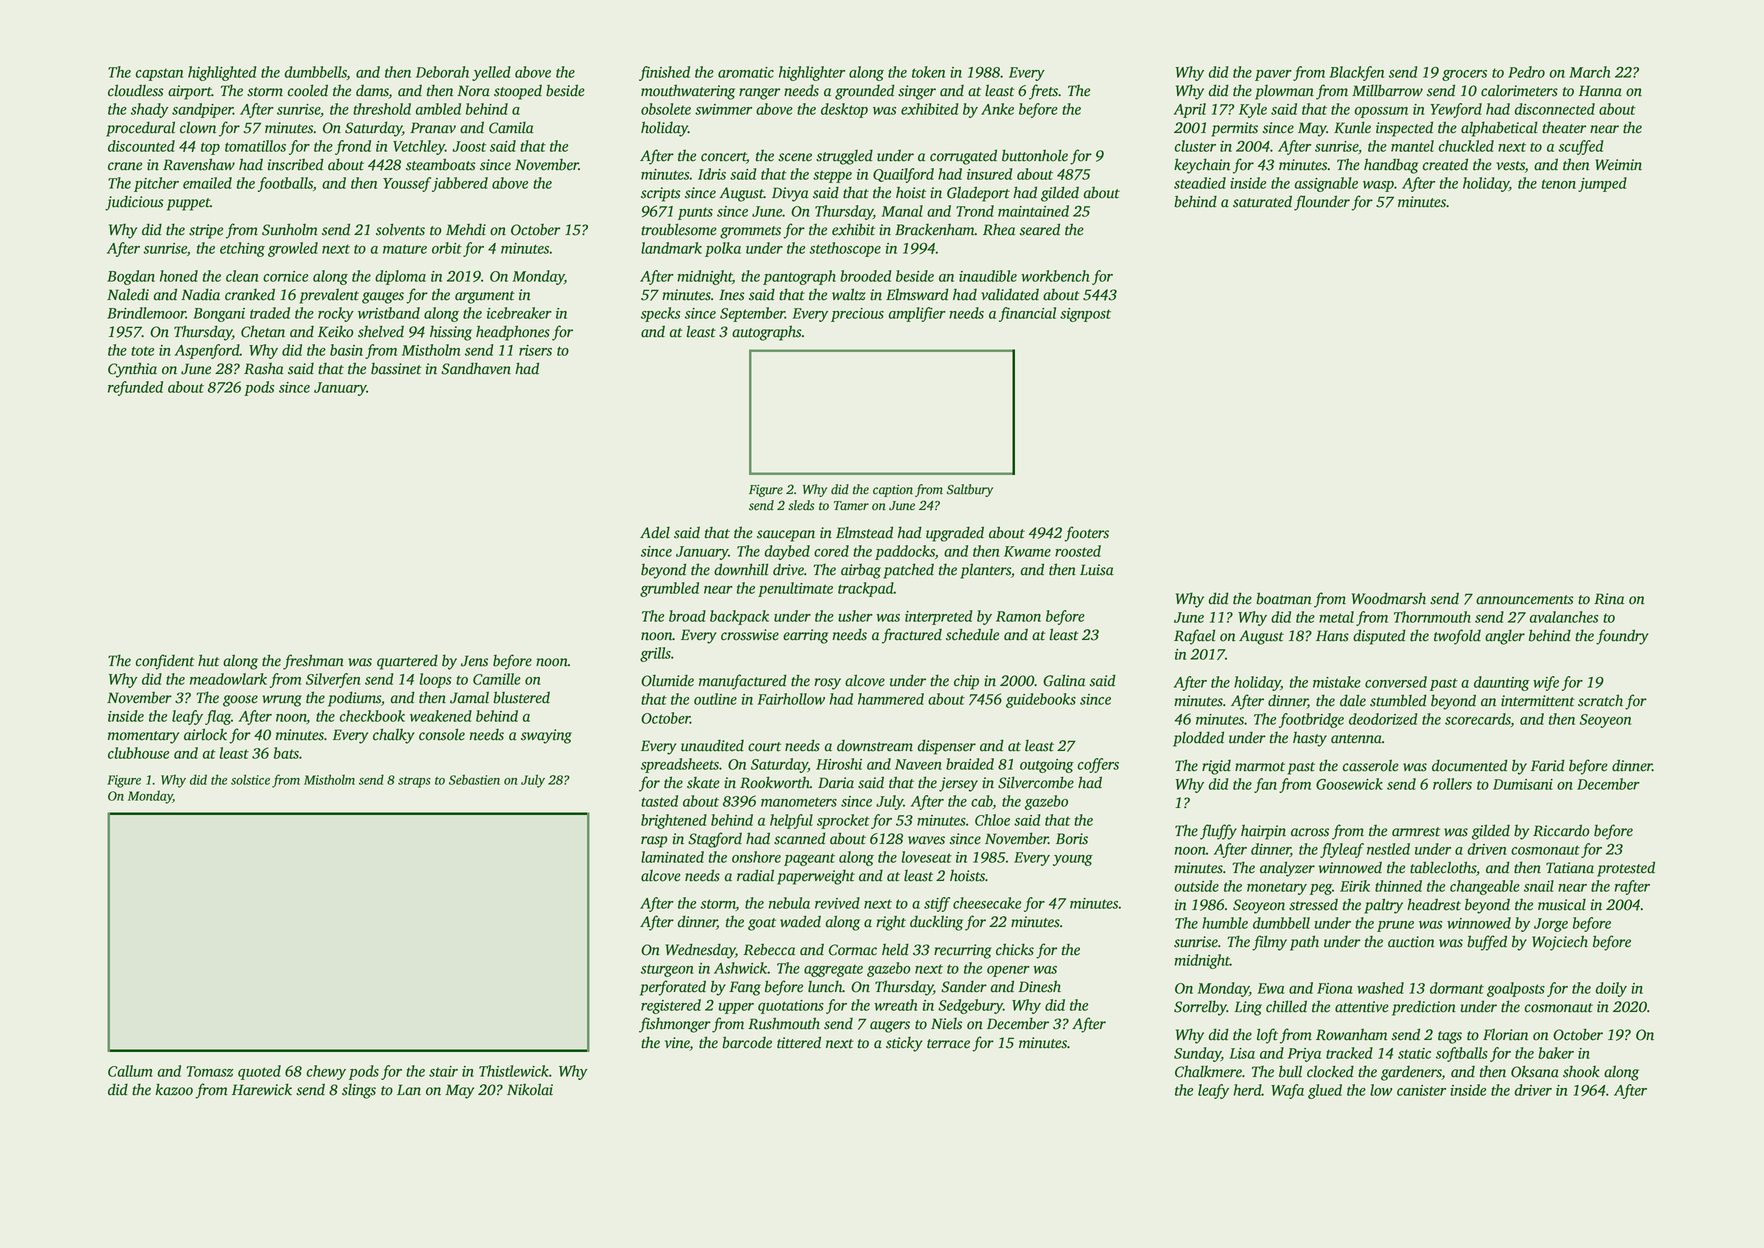  What do you see at coordinates (1284, 598) in the screenshot?
I see `boatman` at bounding box center [1284, 598].
